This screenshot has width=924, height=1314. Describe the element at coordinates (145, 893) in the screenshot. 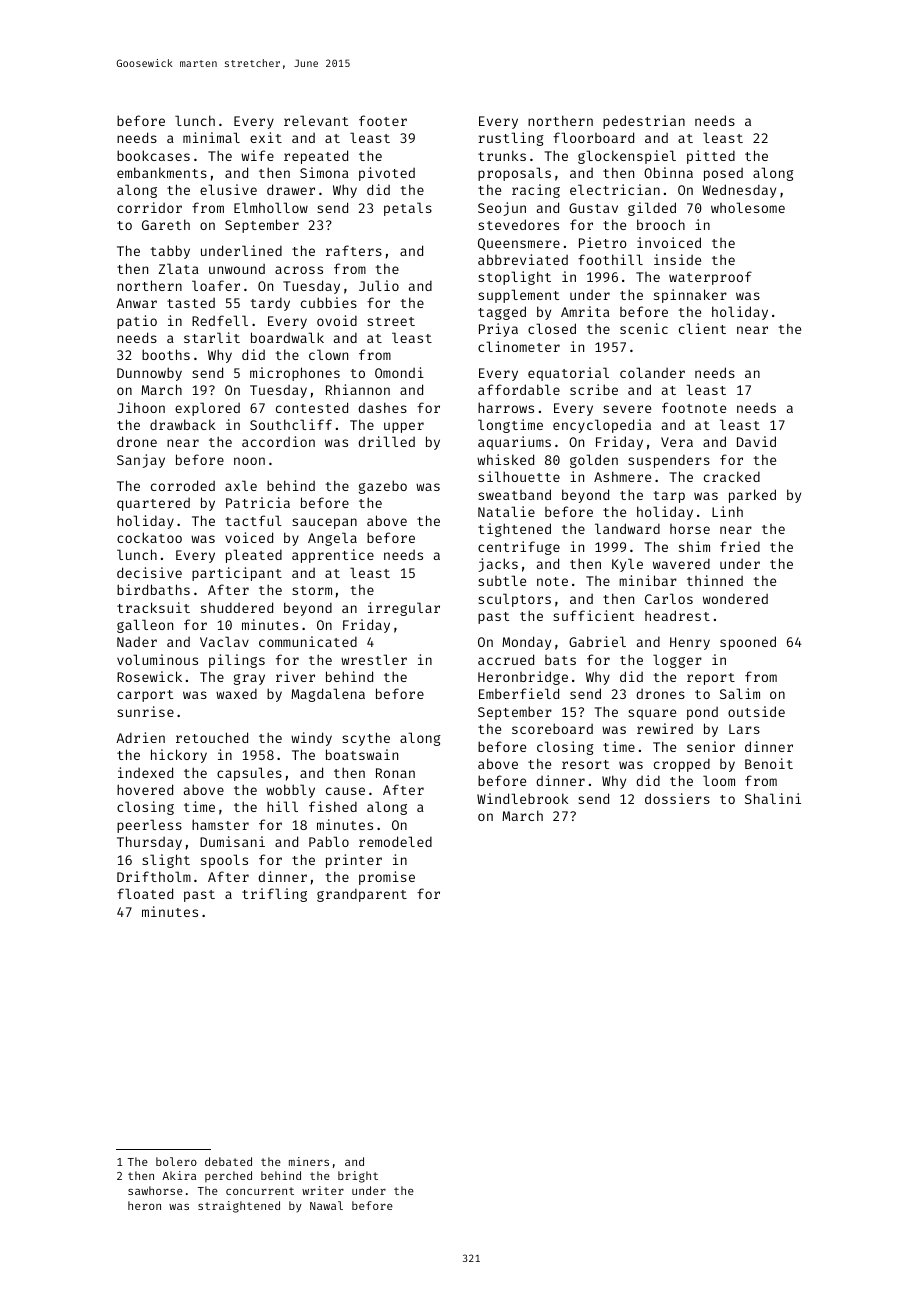

I see `floated` at that location.
